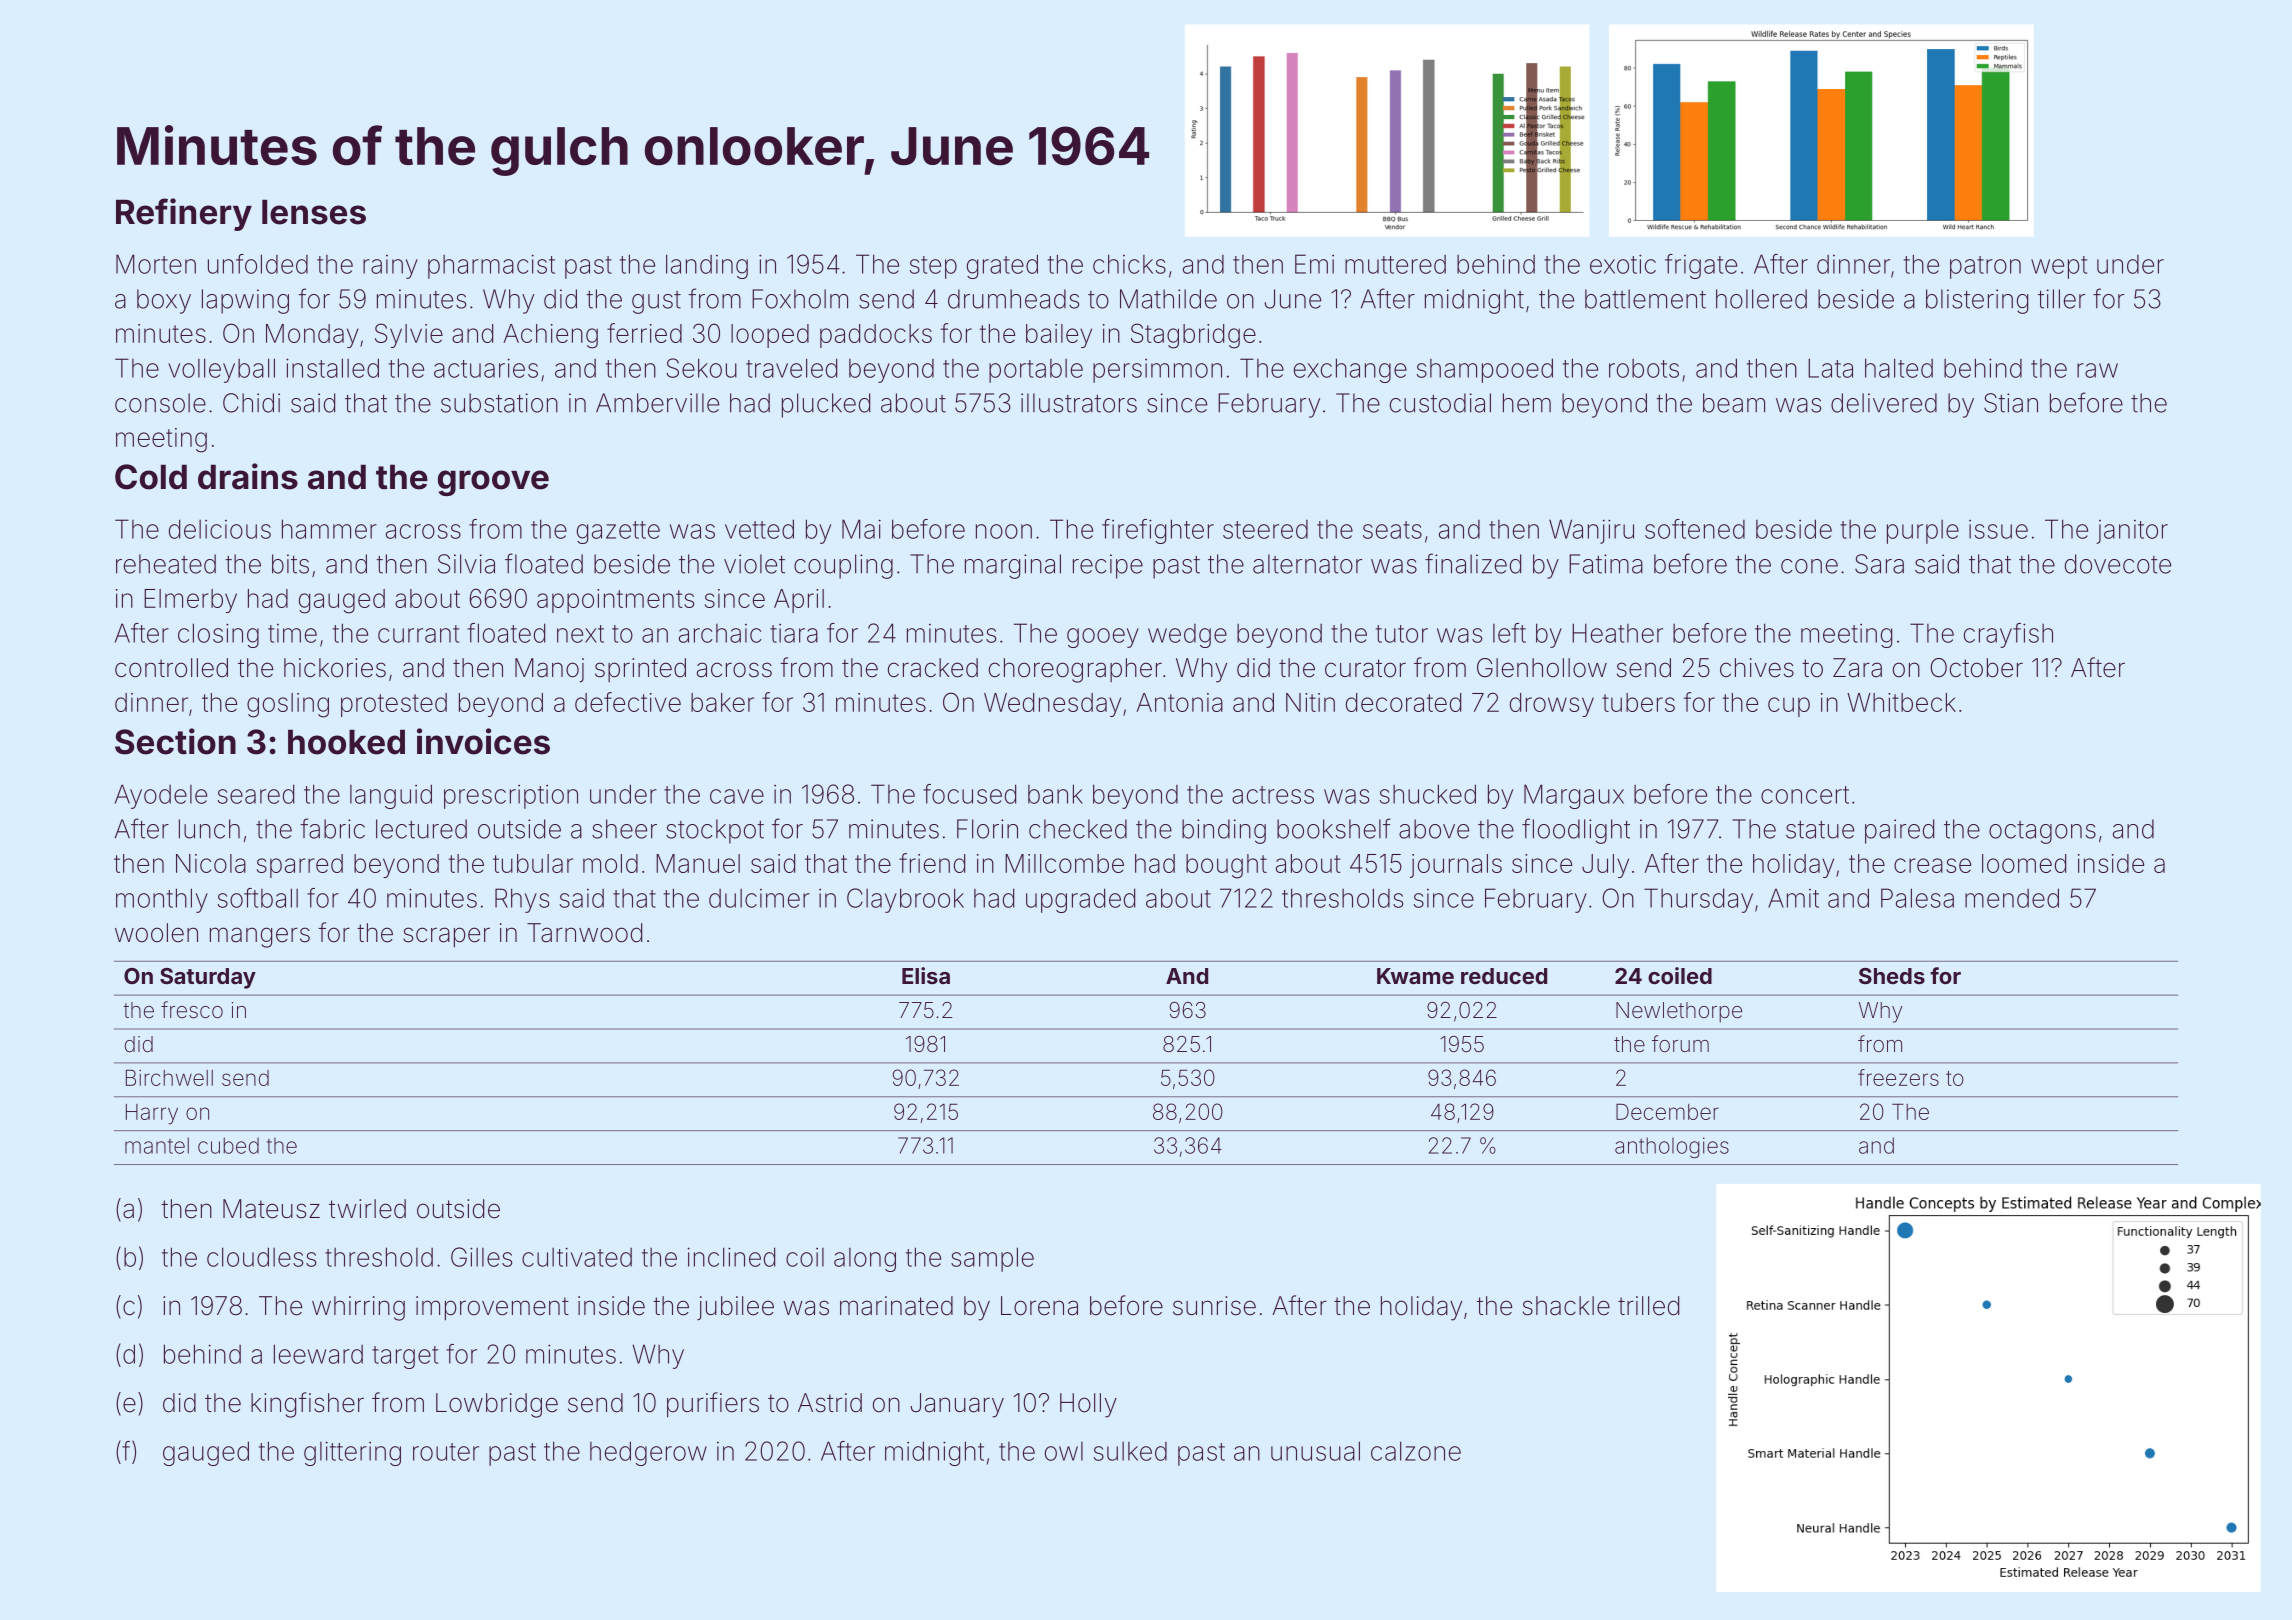  Describe the element at coordinates (1315, 1451) in the document. I see `unusual` at that location.
